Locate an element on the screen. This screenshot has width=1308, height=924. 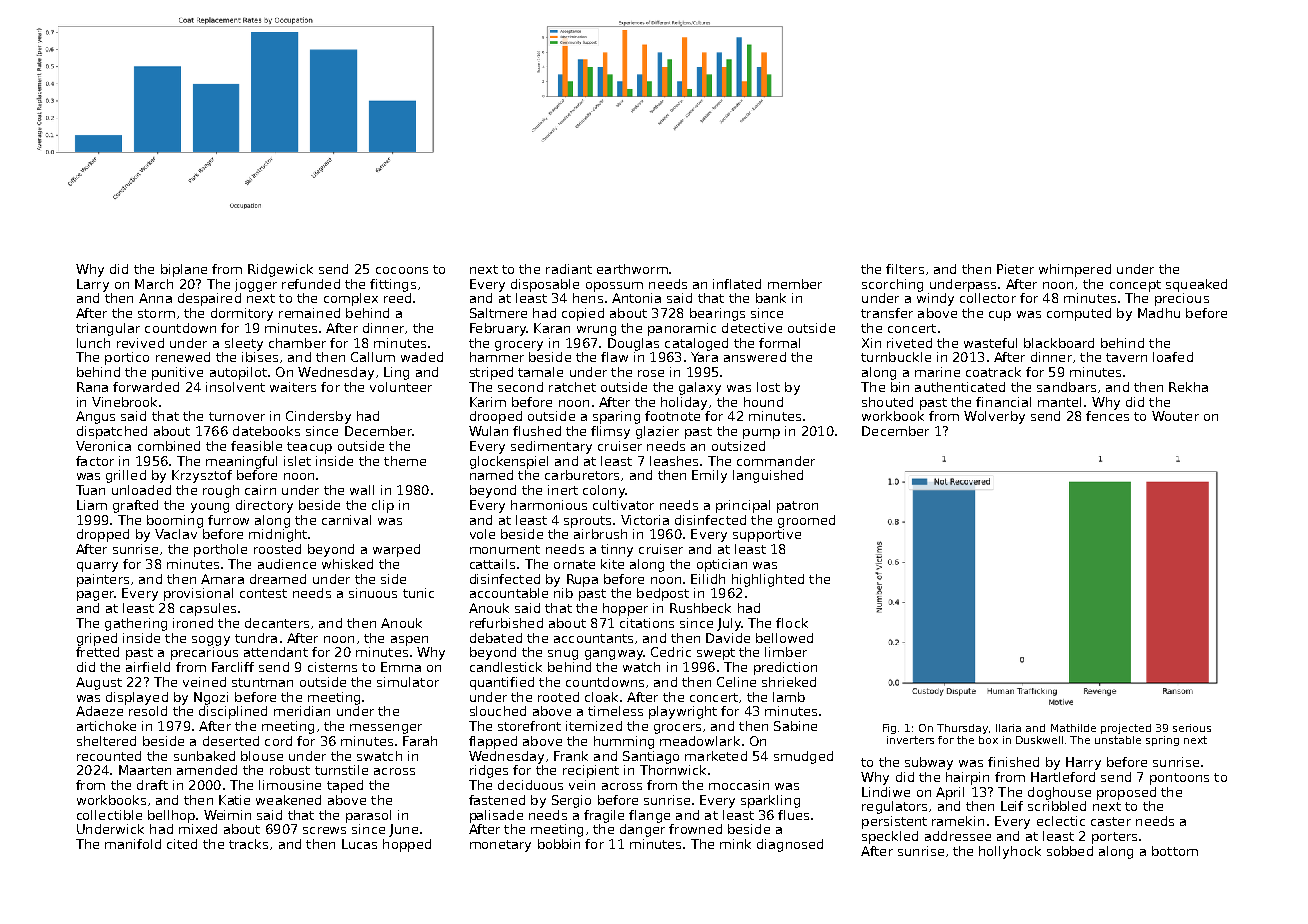
unstable is located at coordinates (1118, 740).
